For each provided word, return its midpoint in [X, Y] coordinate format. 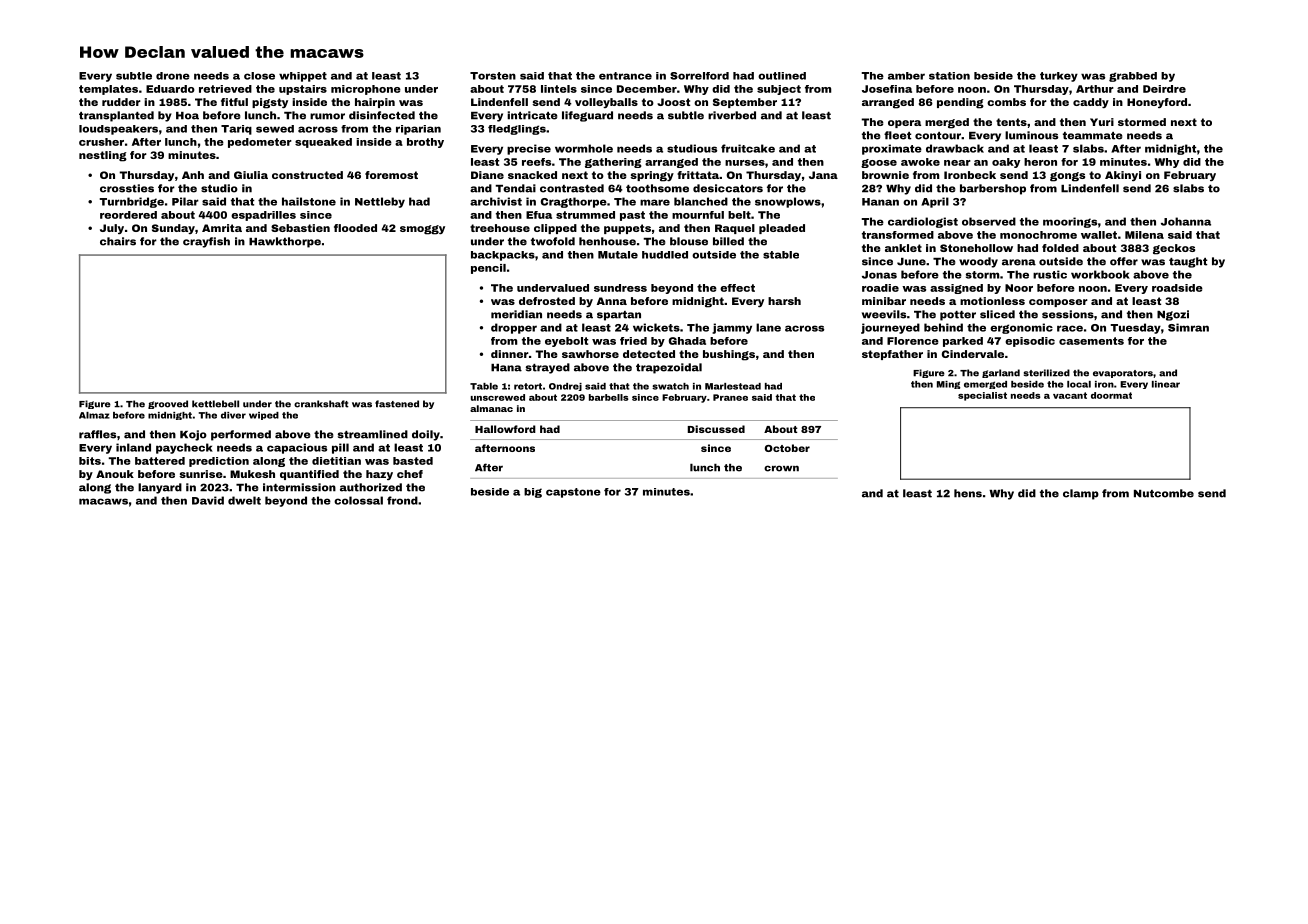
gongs [1067, 177]
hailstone [309, 201]
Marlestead [733, 386]
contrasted [572, 188]
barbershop [993, 189]
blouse [689, 241]
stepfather [892, 355]
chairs [118, 241]
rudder [121, 102]
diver [233, 415]
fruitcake [748, 148]
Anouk [115, 474]
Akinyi [1123, 176]
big [533, 493]
